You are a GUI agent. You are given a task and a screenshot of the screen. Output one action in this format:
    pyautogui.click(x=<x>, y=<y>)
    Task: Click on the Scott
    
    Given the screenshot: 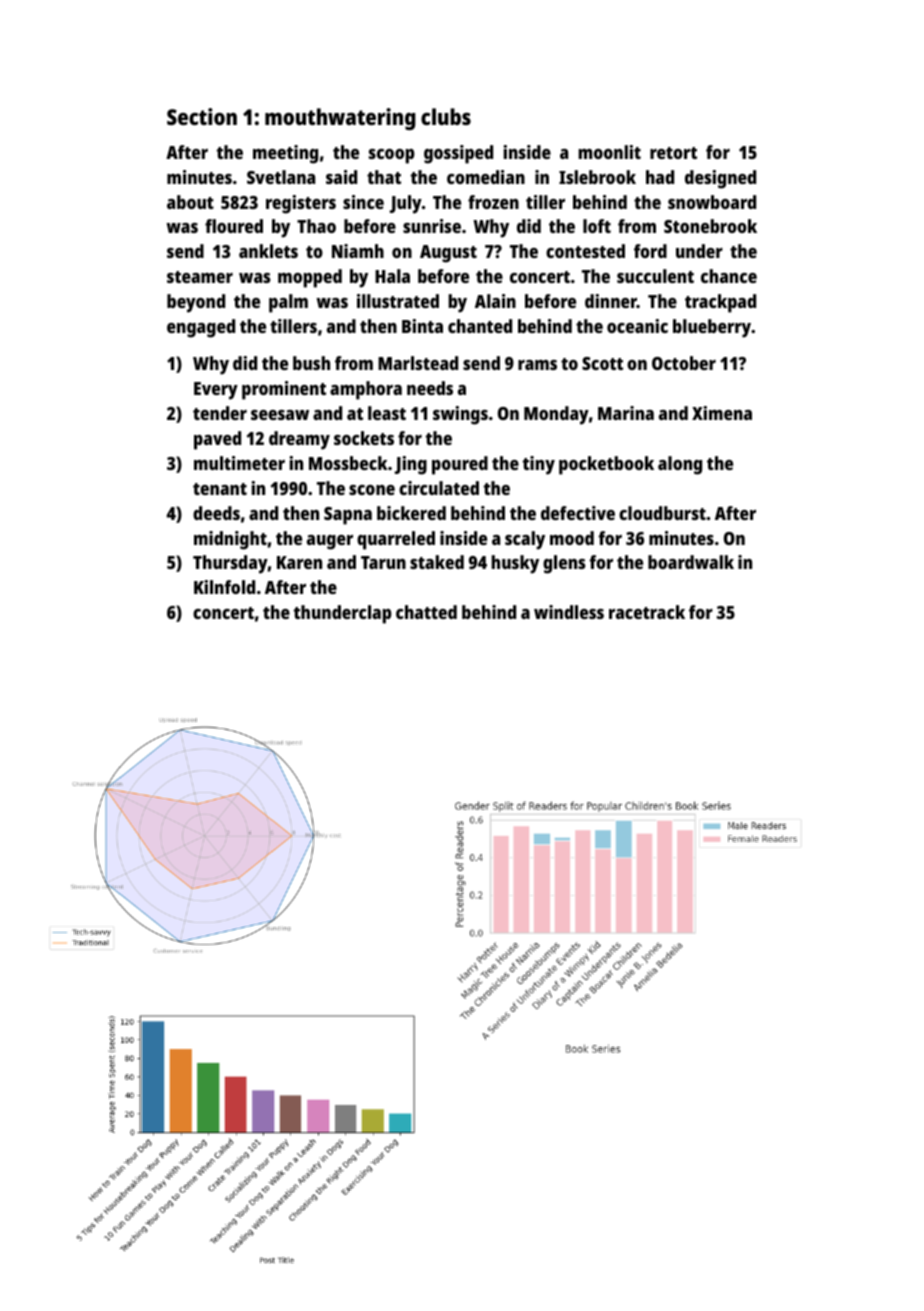 What is the action you would take?
    pyautogui.click(x=602, y=363)
